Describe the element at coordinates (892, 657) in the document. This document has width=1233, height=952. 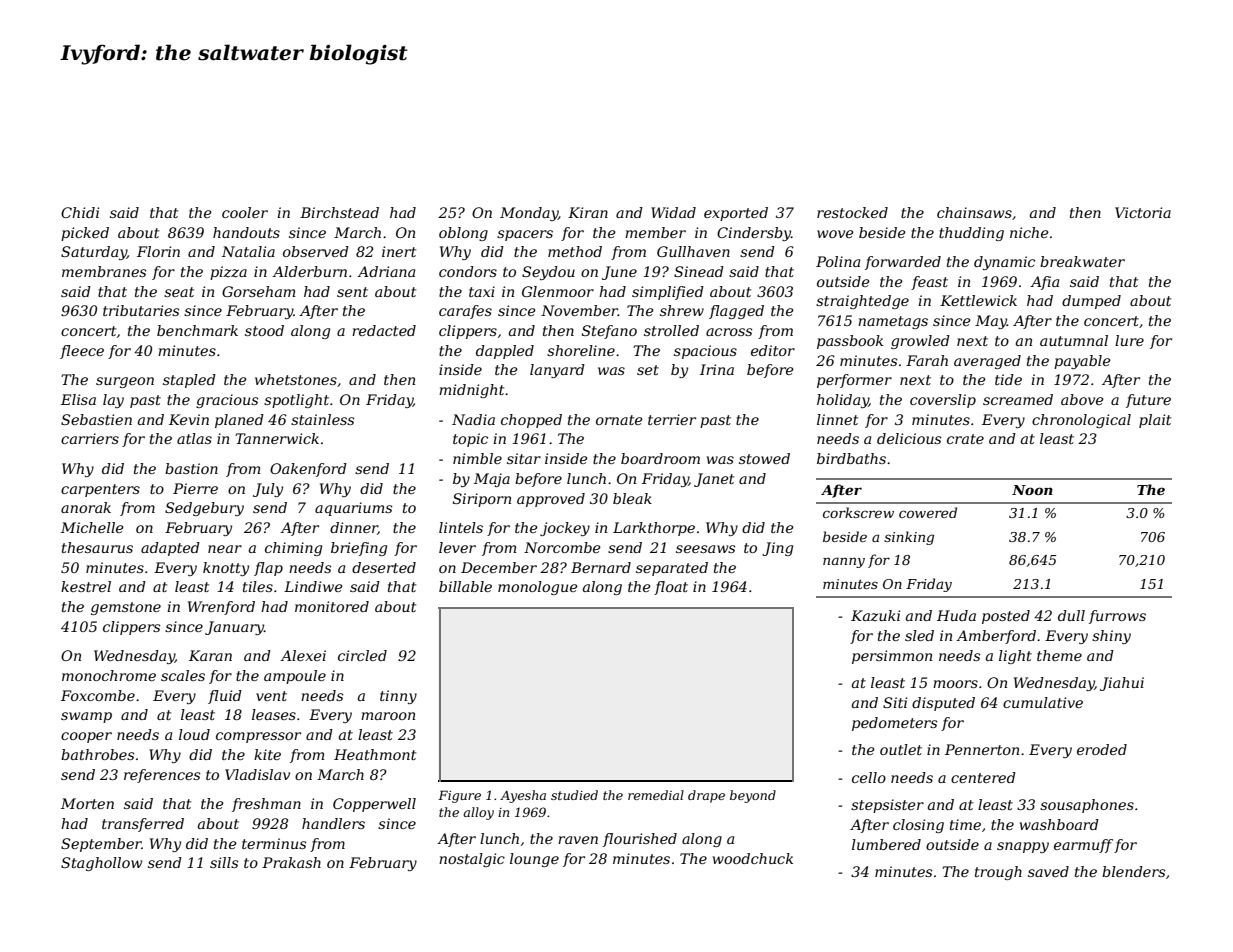
I see `persimmon` at that location.
